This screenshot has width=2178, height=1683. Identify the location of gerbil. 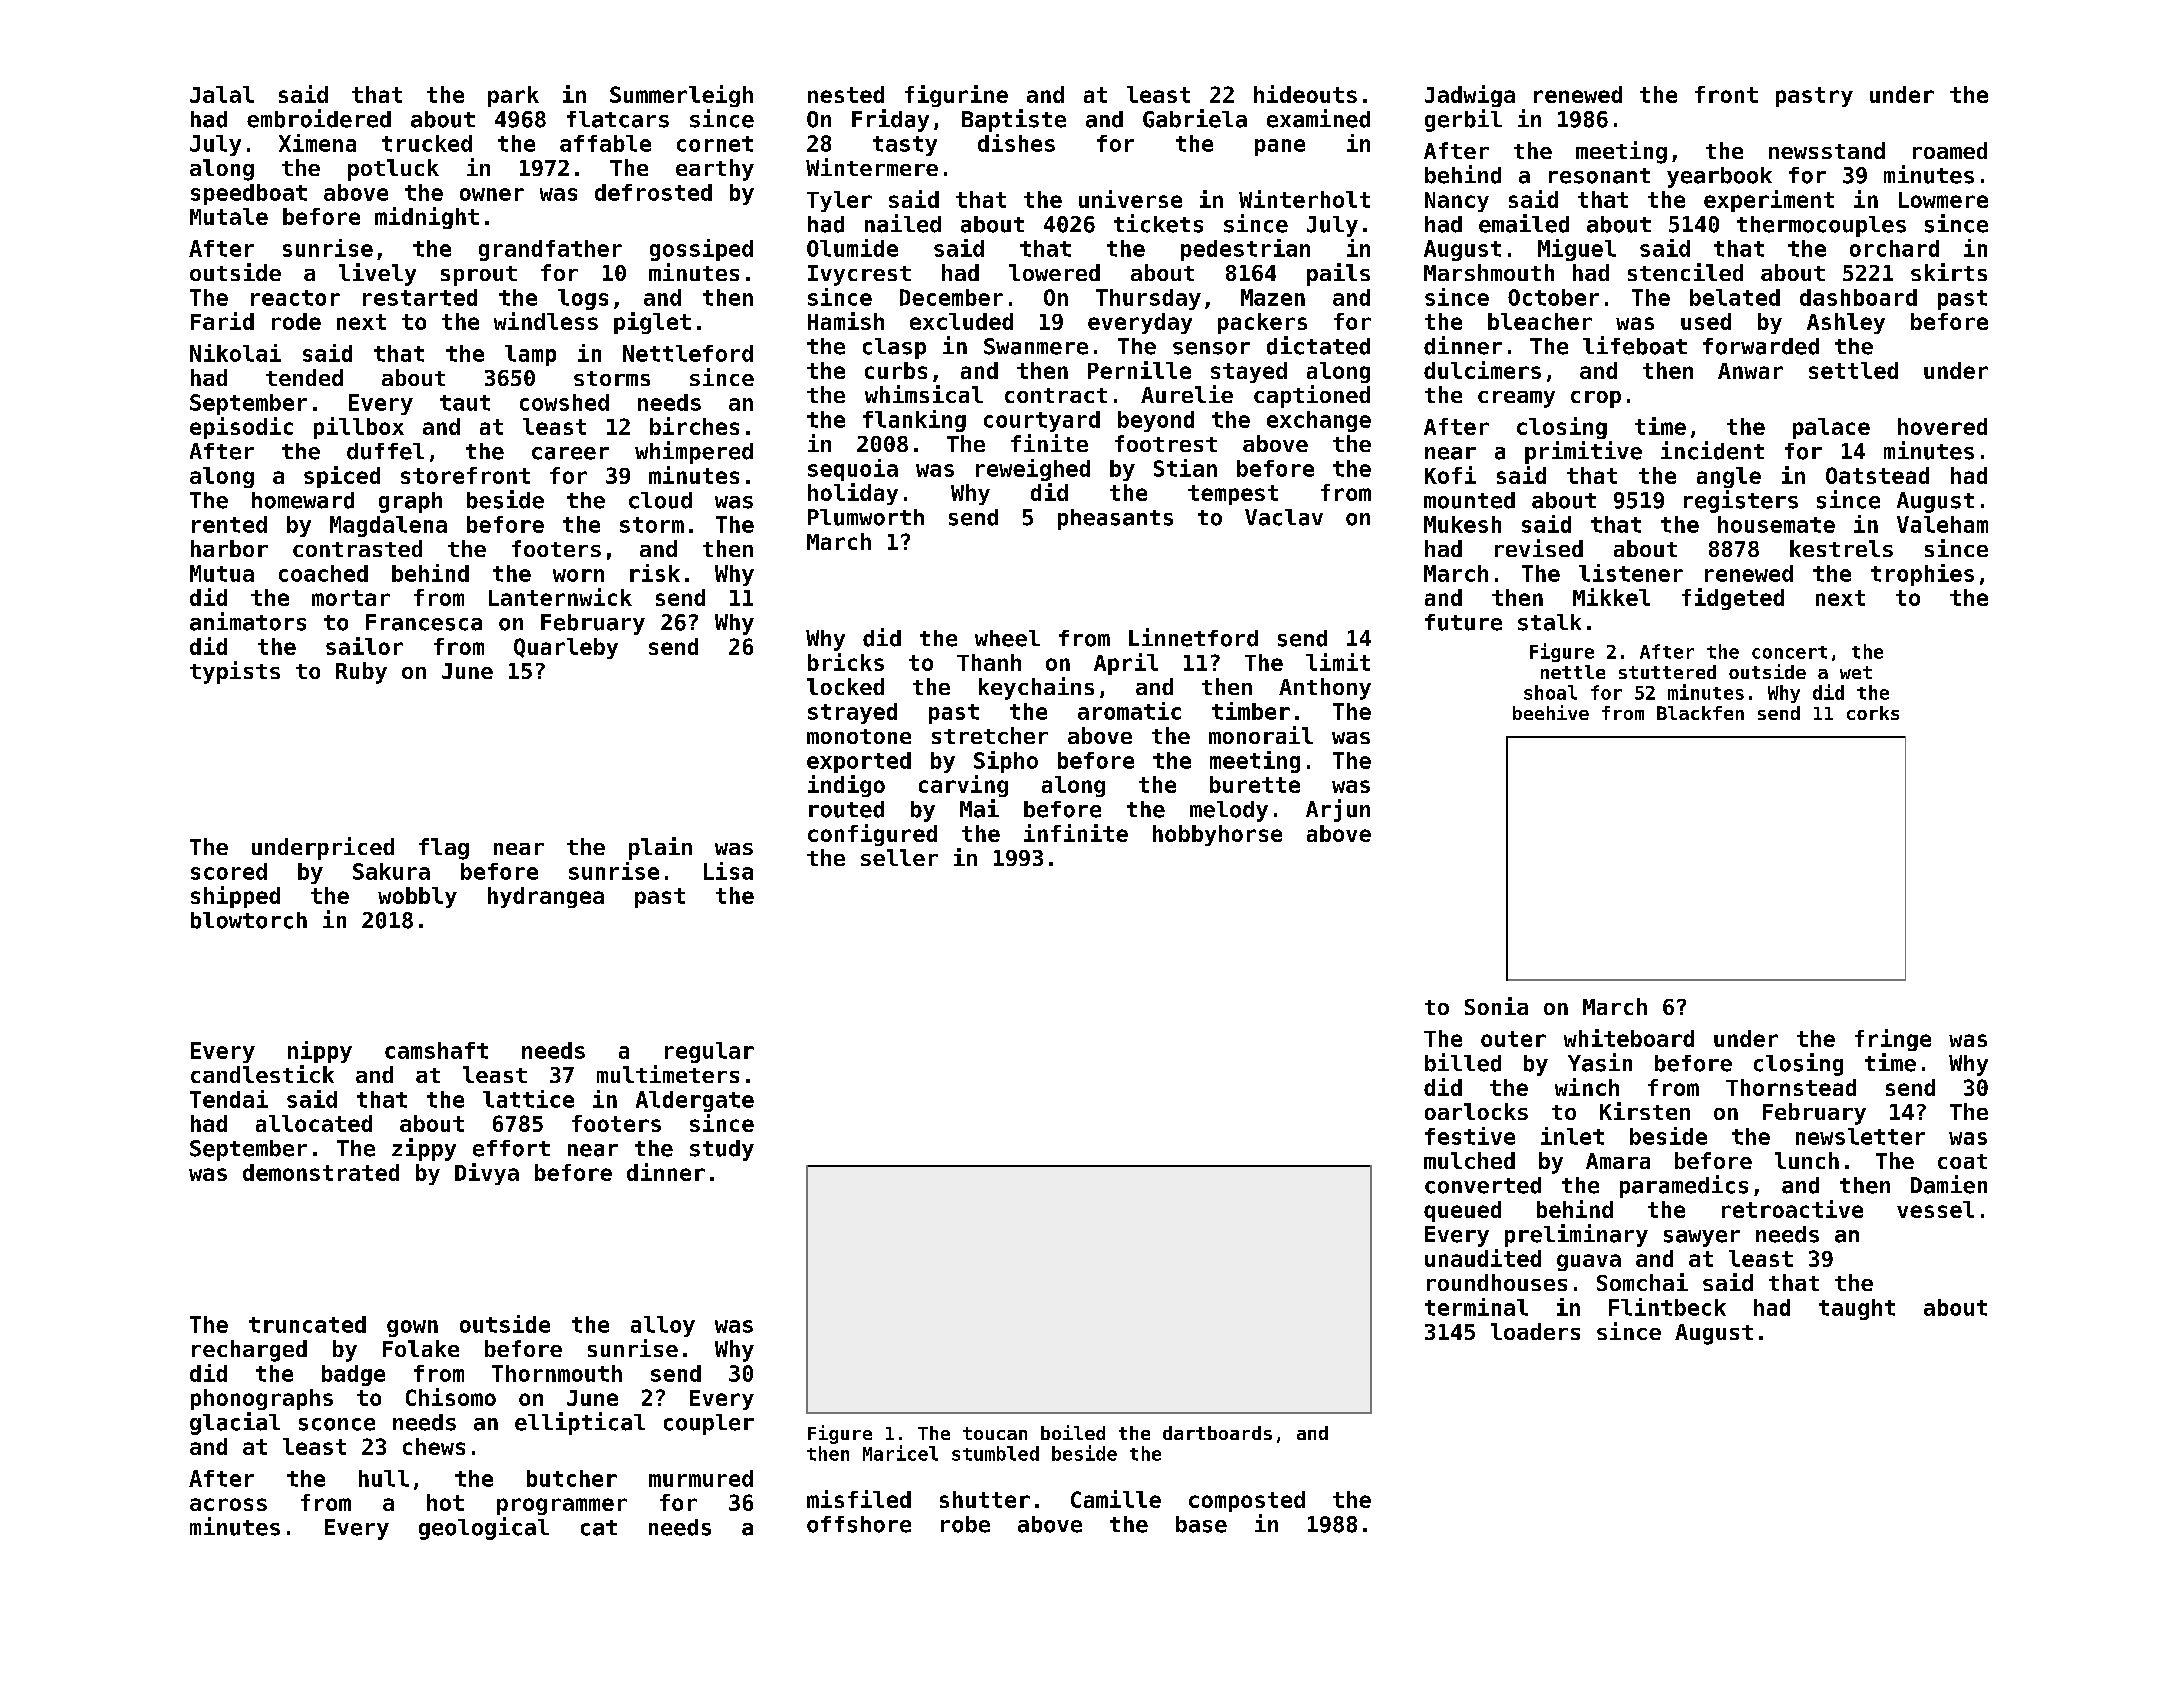
(1463, 120).
